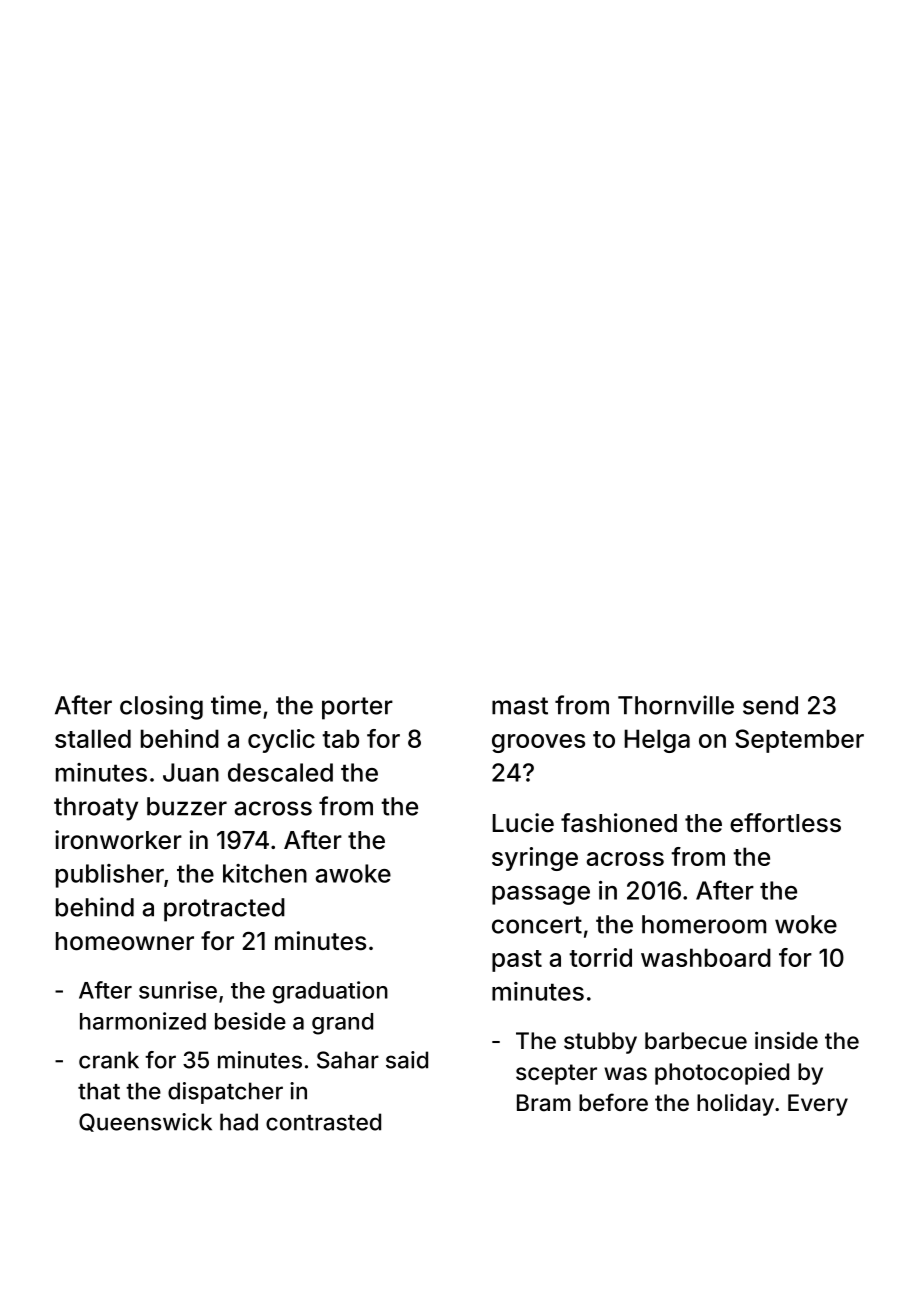 Image resolution: width=924 pixels, height=1311 pixels. I want to click on mast, so click(520, 706).
